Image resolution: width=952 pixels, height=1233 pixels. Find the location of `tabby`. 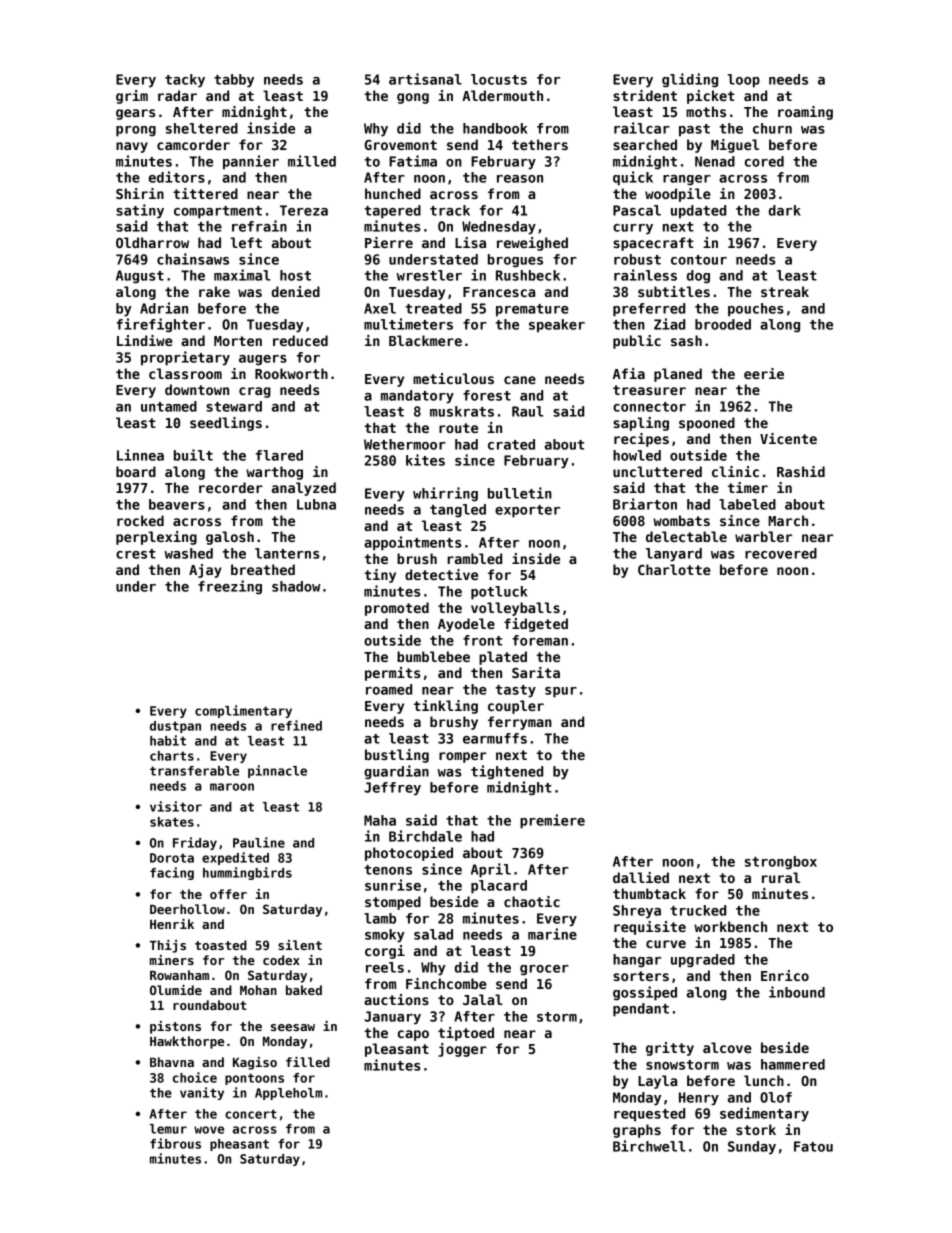

tabby is located at coordinates (234, 81).
